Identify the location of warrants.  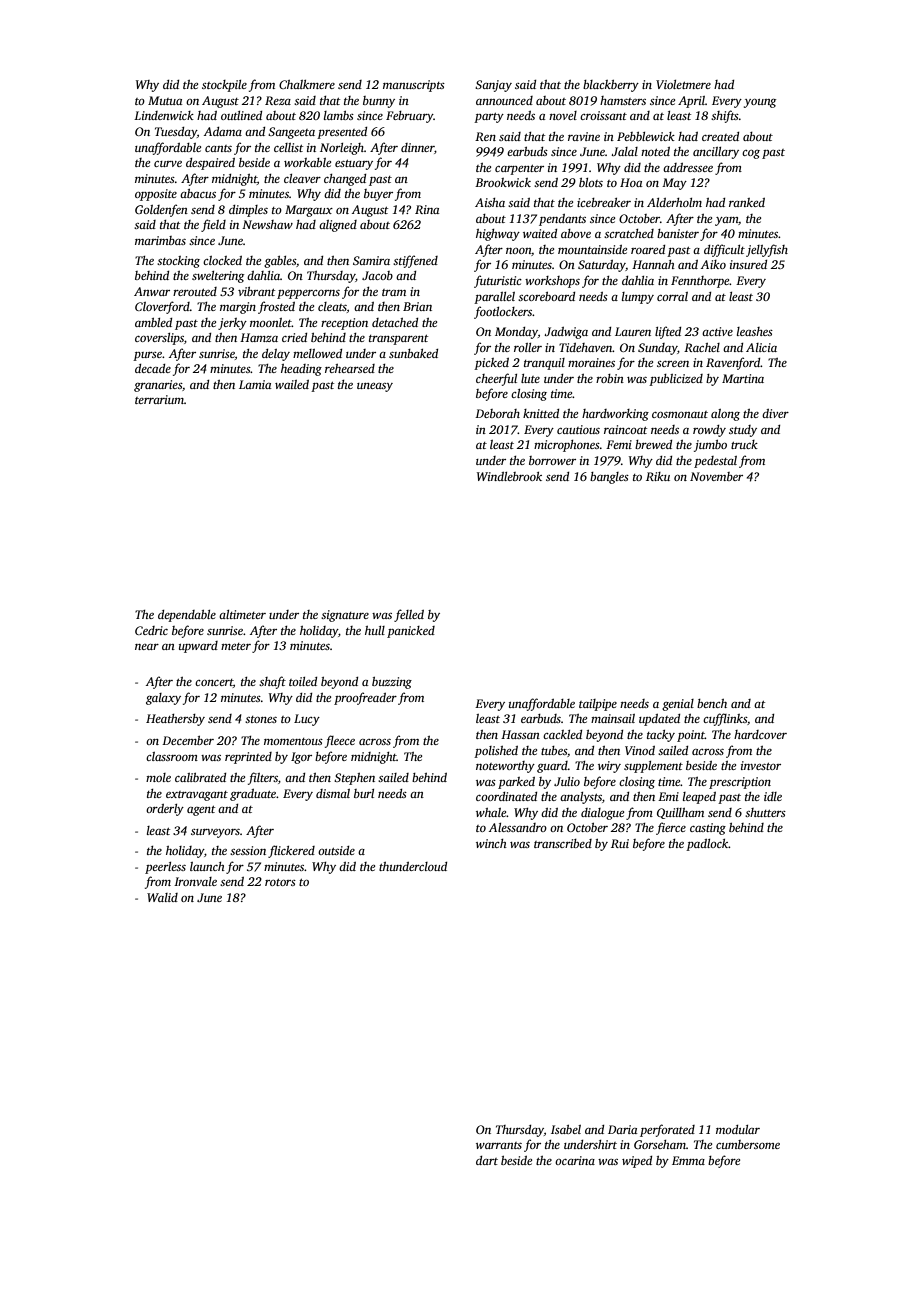
(499, 1145).
